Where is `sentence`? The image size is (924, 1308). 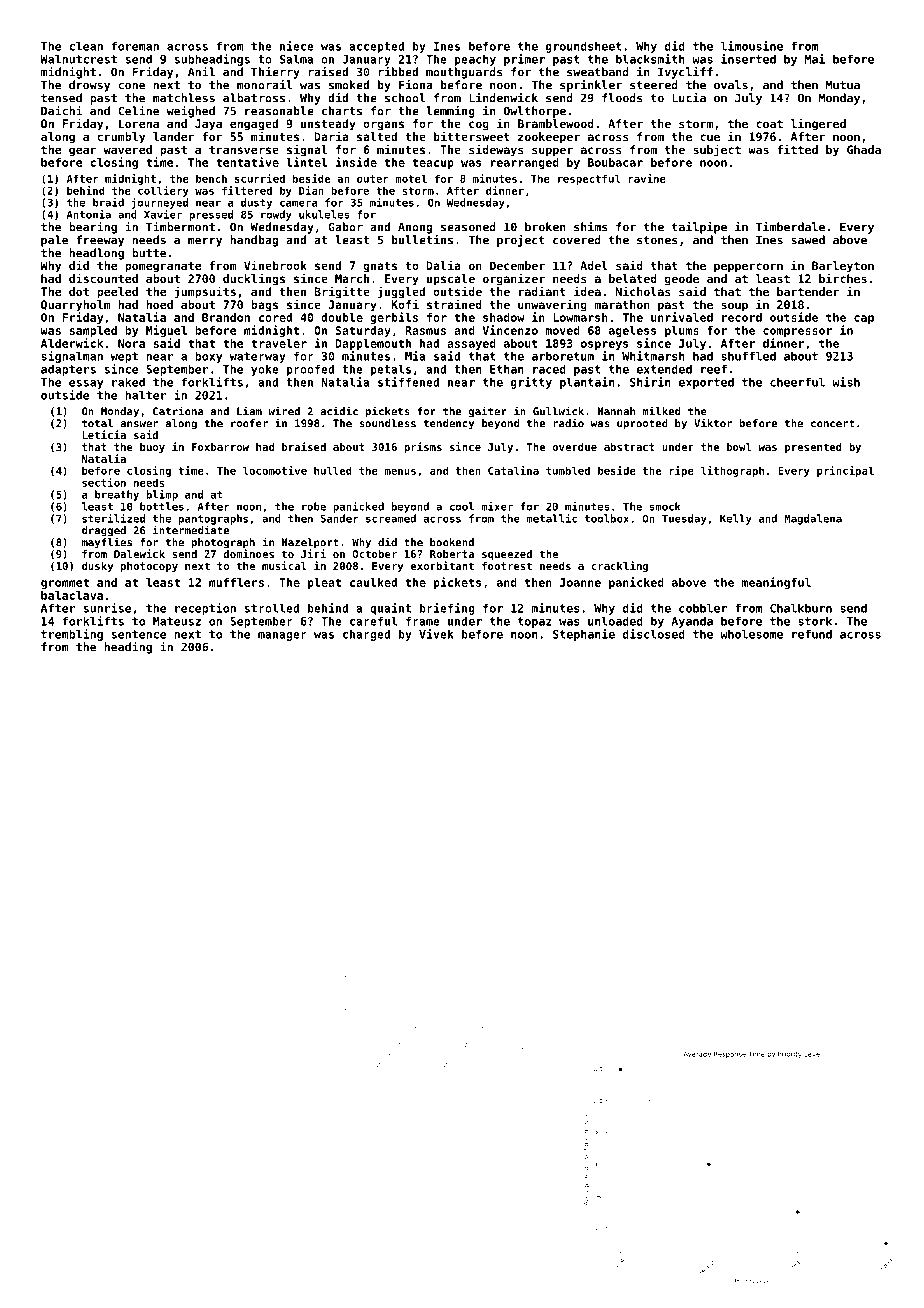
sentence is located at coordinates (139, 634).
